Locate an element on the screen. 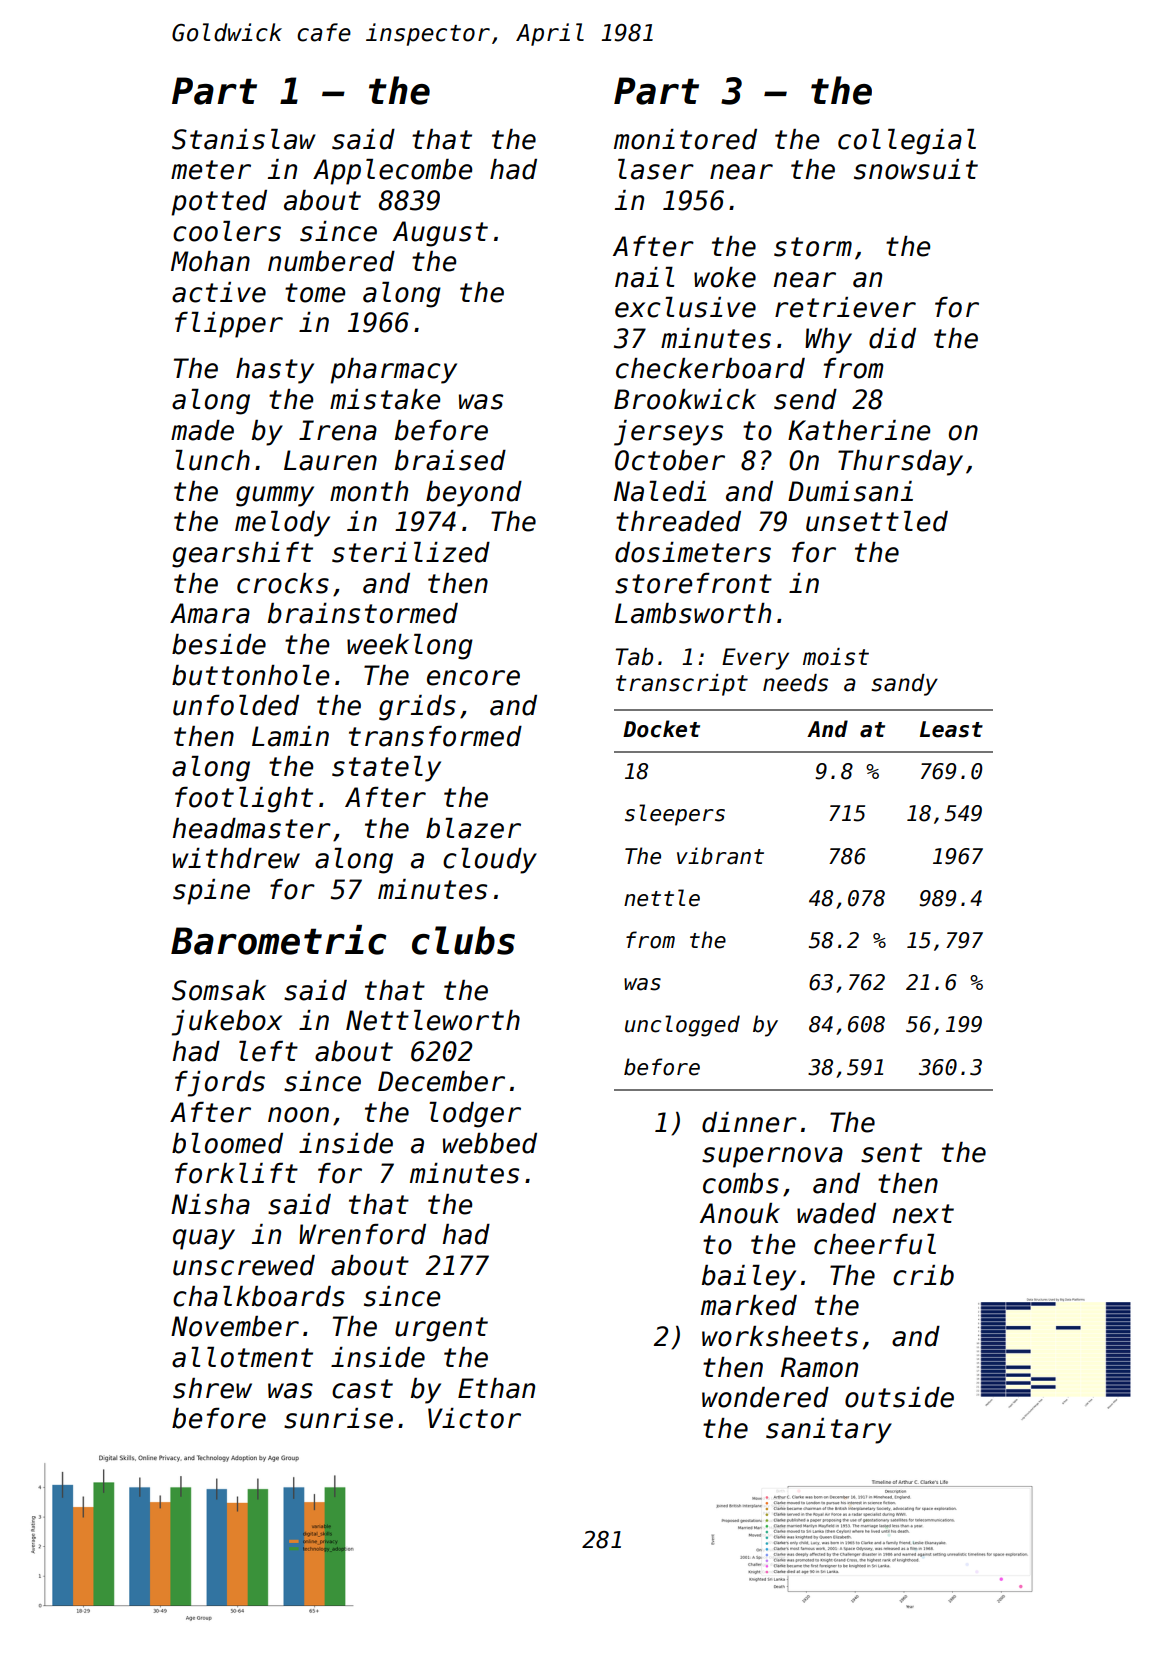  encore is located at coordinates (473, 678).
